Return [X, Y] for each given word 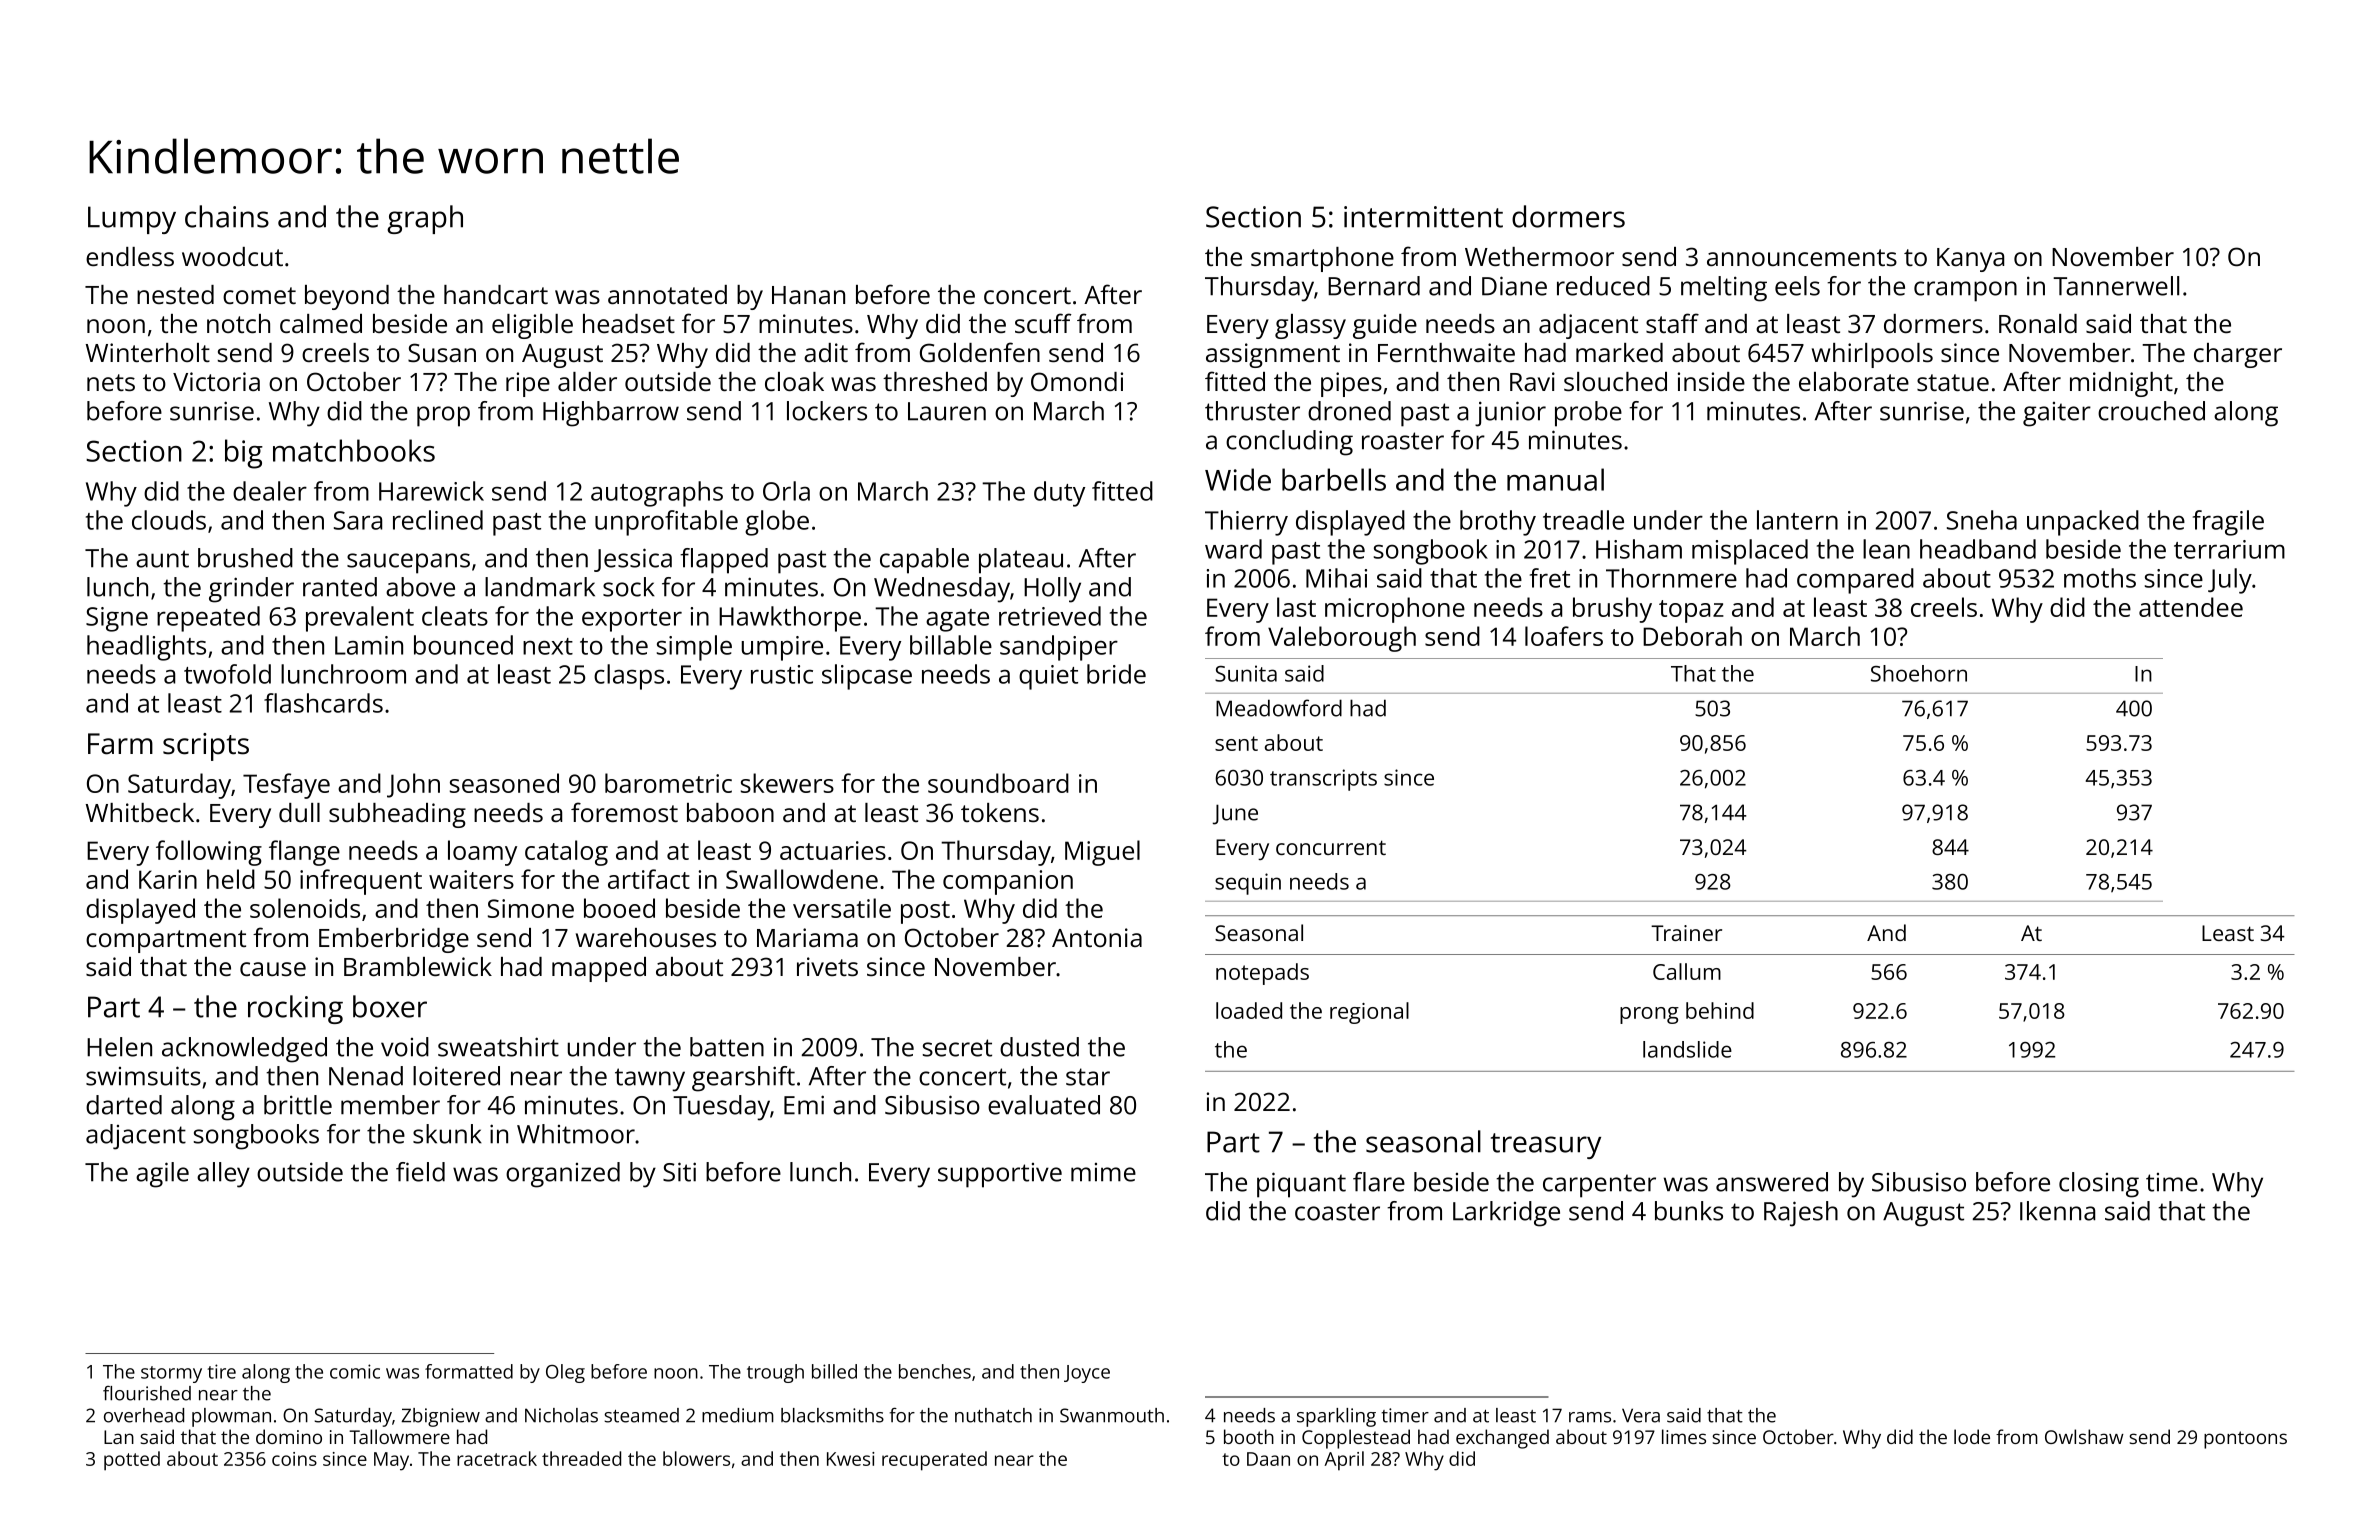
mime [1103, 1172]
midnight [2121, 384]
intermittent [1423, 217]
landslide [1687, 1049]
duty [1059, 494]
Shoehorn [1919, 673]
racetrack [497, 1458]
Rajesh [1801, 1214]
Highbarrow [611, 414]
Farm [120, 744]
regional [1369, 1013]
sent [1236, 743]
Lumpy [132, 220]
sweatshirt [498, 1047]
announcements [1802, 257]
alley [223, 1175]
